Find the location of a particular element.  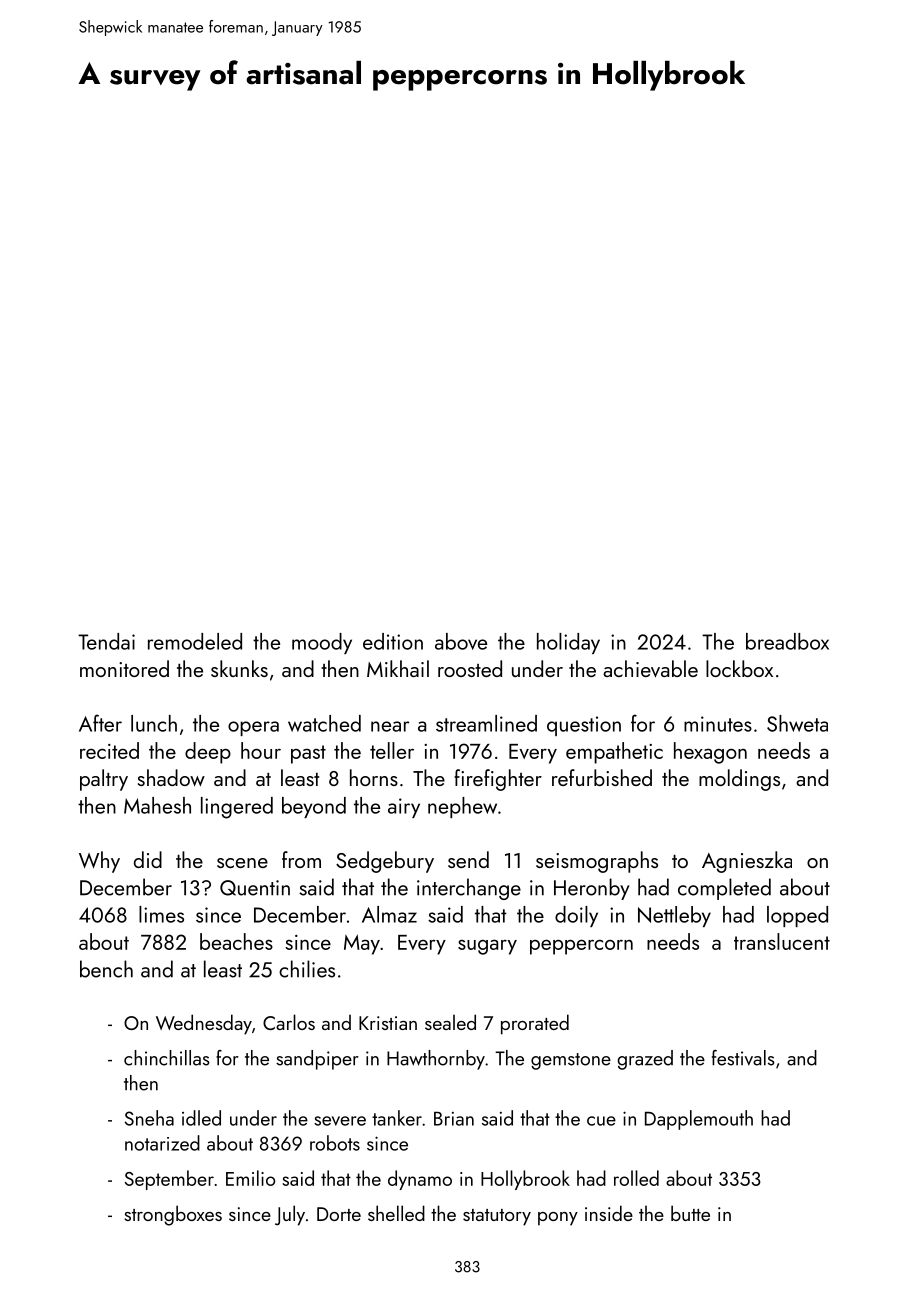

Almaz is located at coordinates (389, 914).
